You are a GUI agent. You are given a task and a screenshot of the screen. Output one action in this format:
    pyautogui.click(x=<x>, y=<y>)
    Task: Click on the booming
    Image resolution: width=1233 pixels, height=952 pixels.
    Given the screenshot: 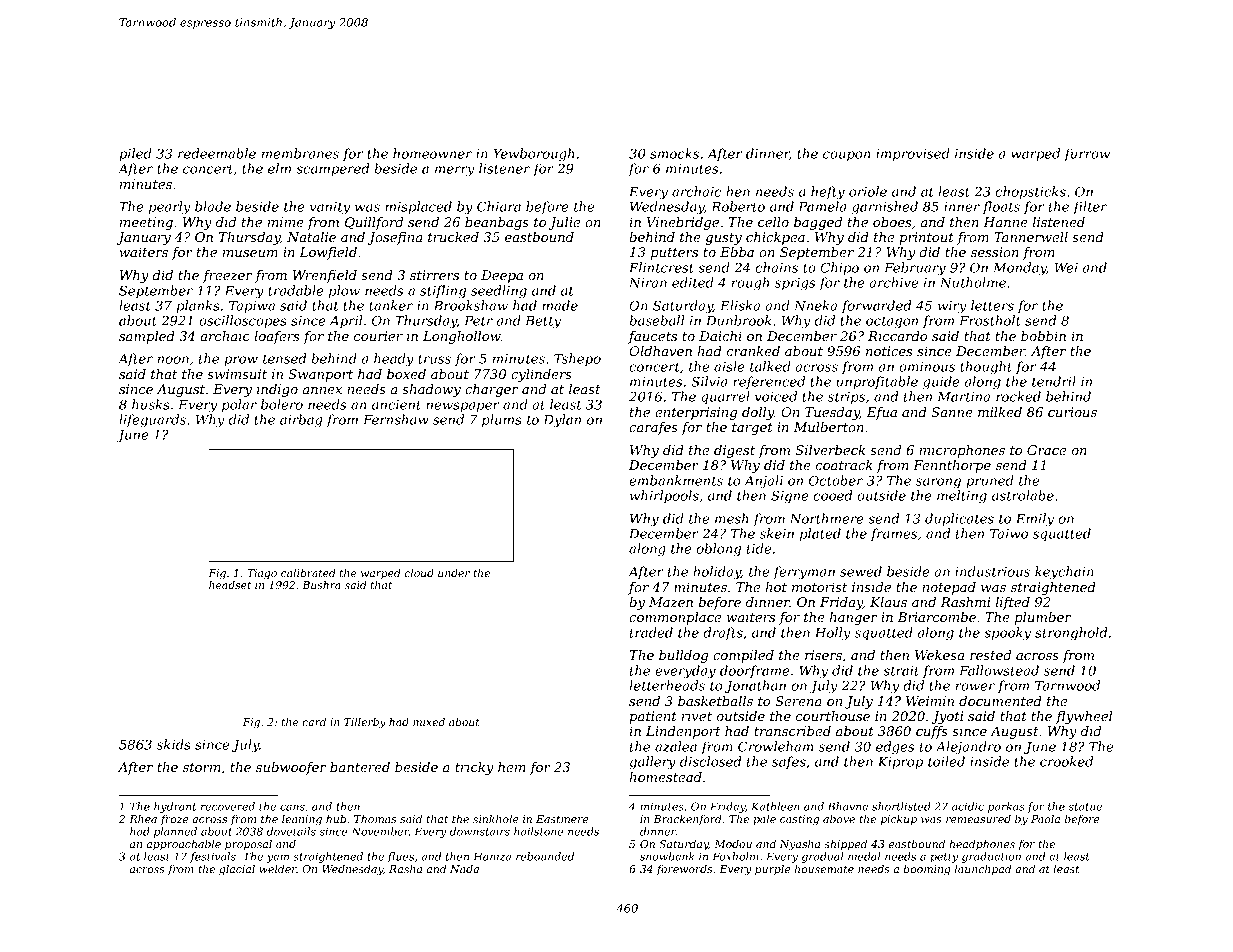 What is the action you would take?
    pyautogui.click(x=927, y=870)
